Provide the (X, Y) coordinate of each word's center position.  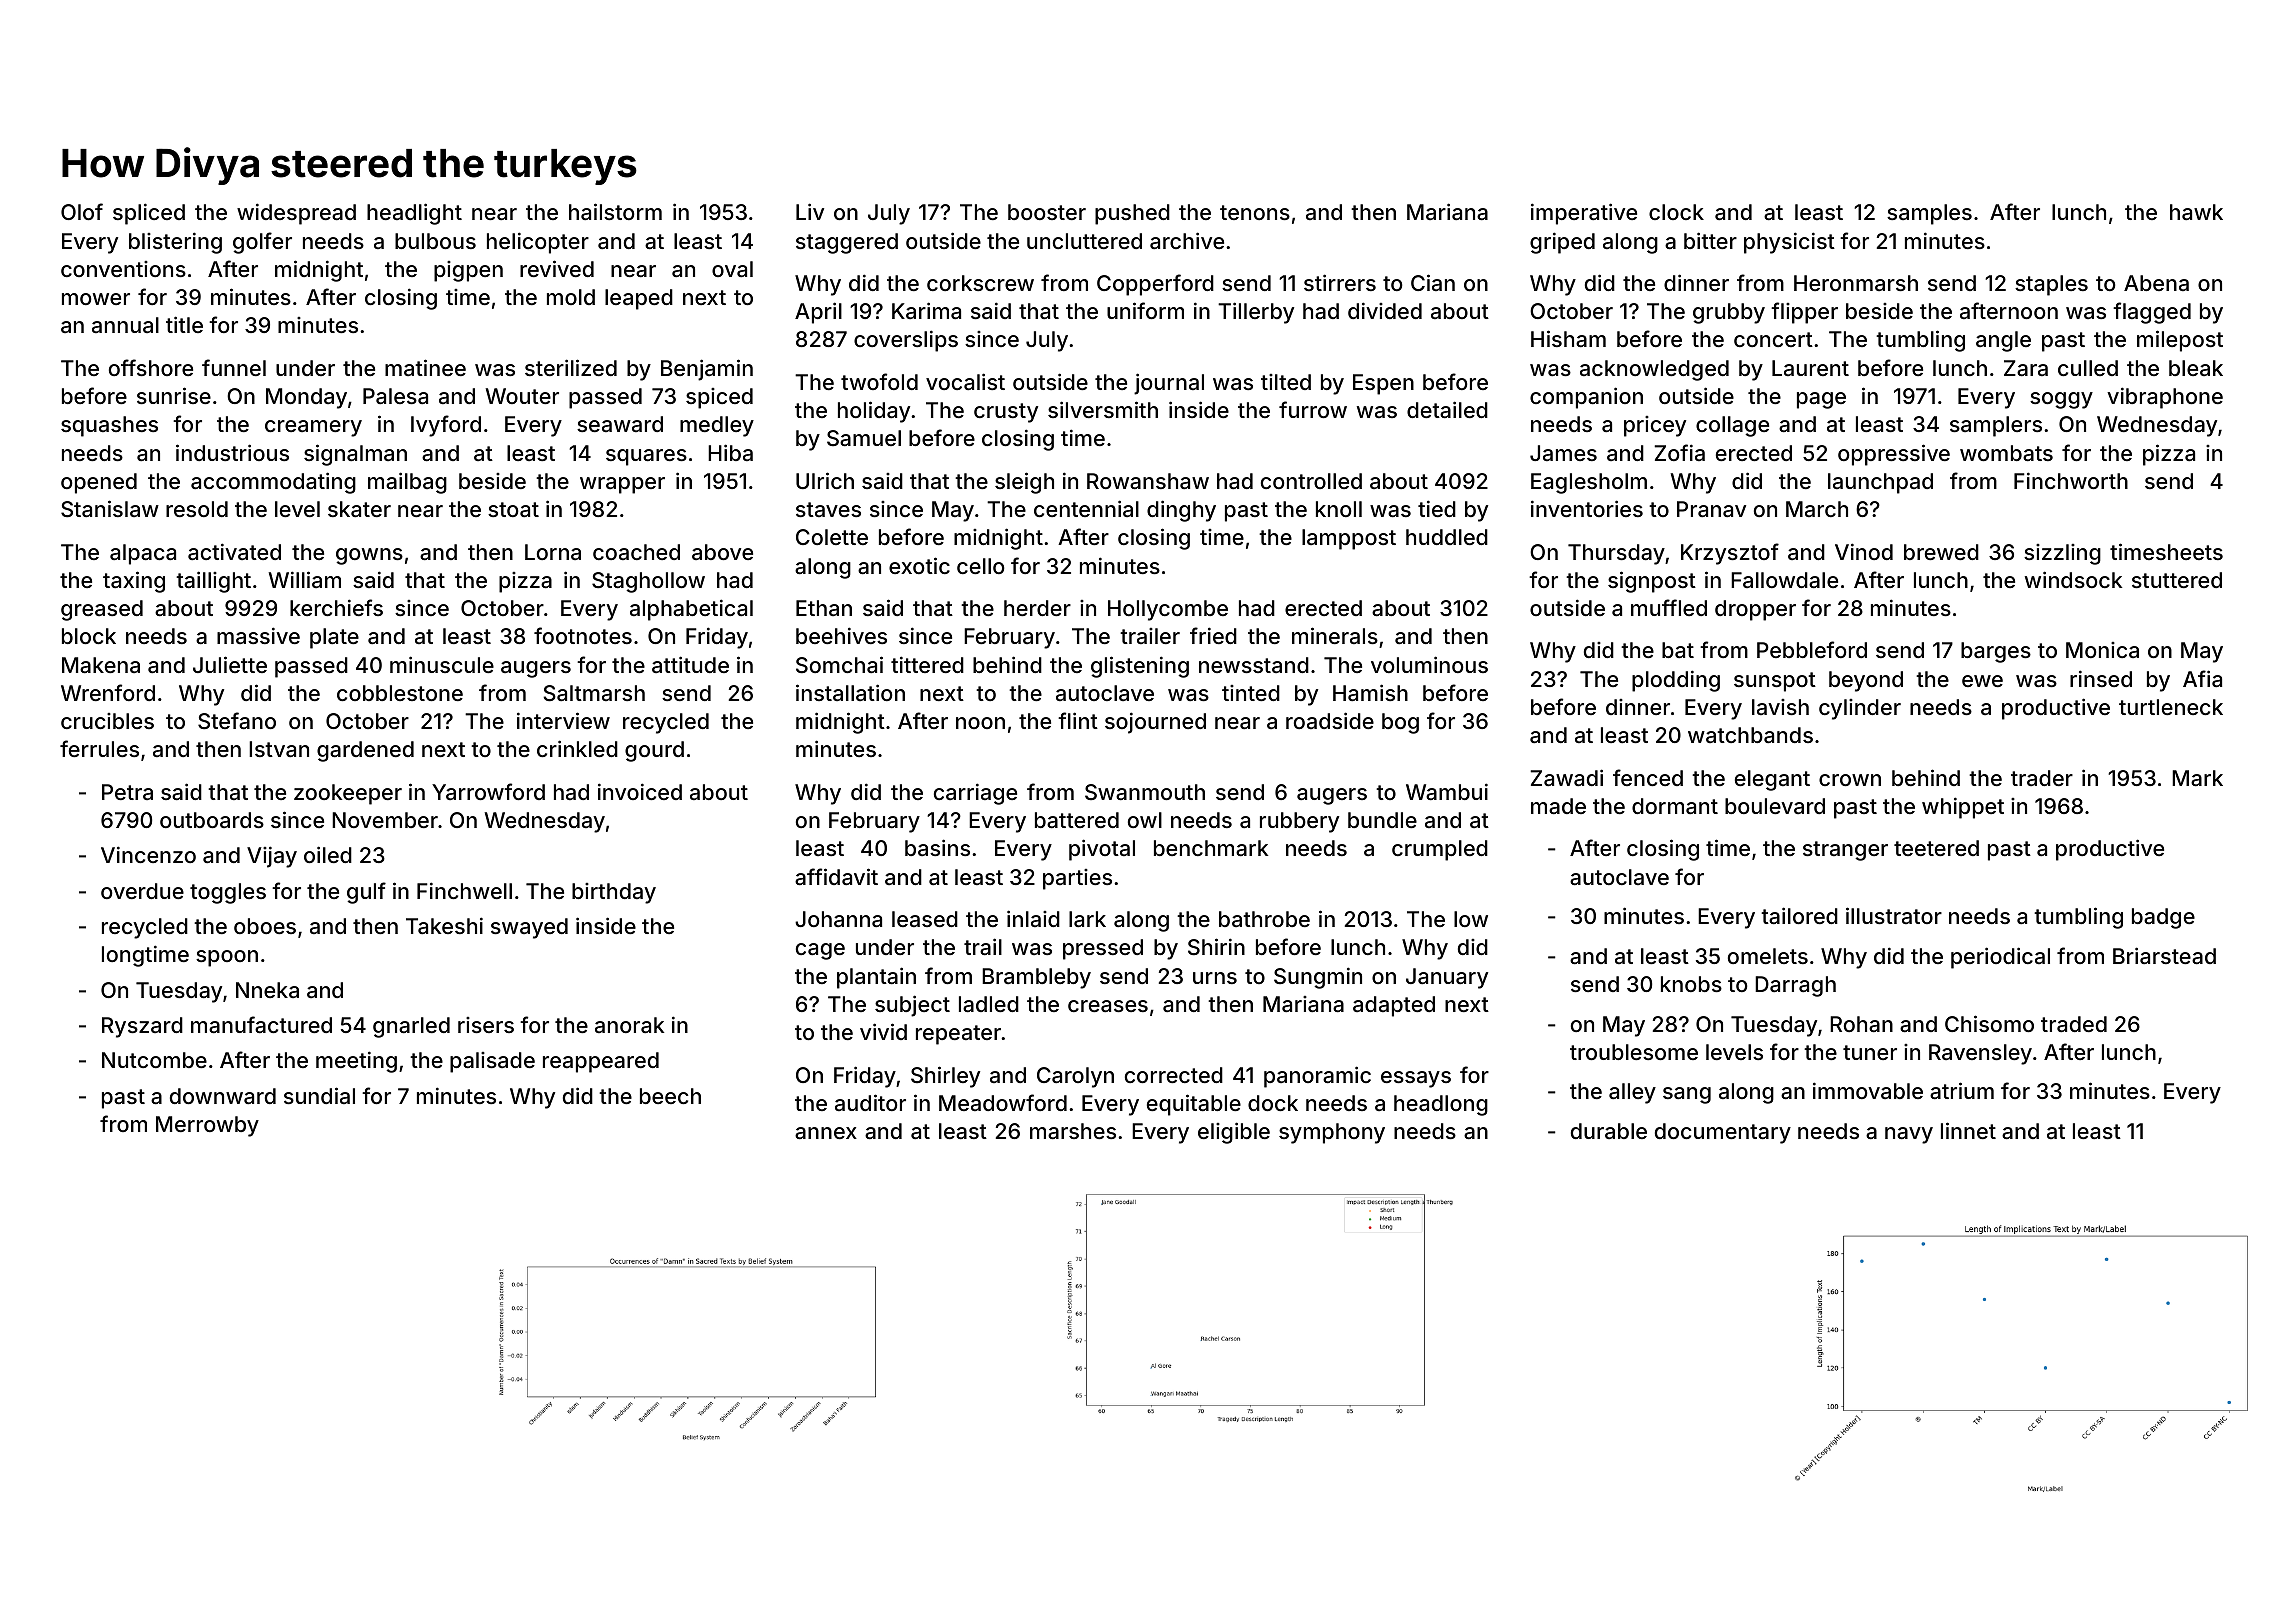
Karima (926, 311)
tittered (927, 664)
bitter (1710, 240)
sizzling (2062, 554)
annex (826, 1133)
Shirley (945, 1077)
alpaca (143, 554)
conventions (123, 269)
